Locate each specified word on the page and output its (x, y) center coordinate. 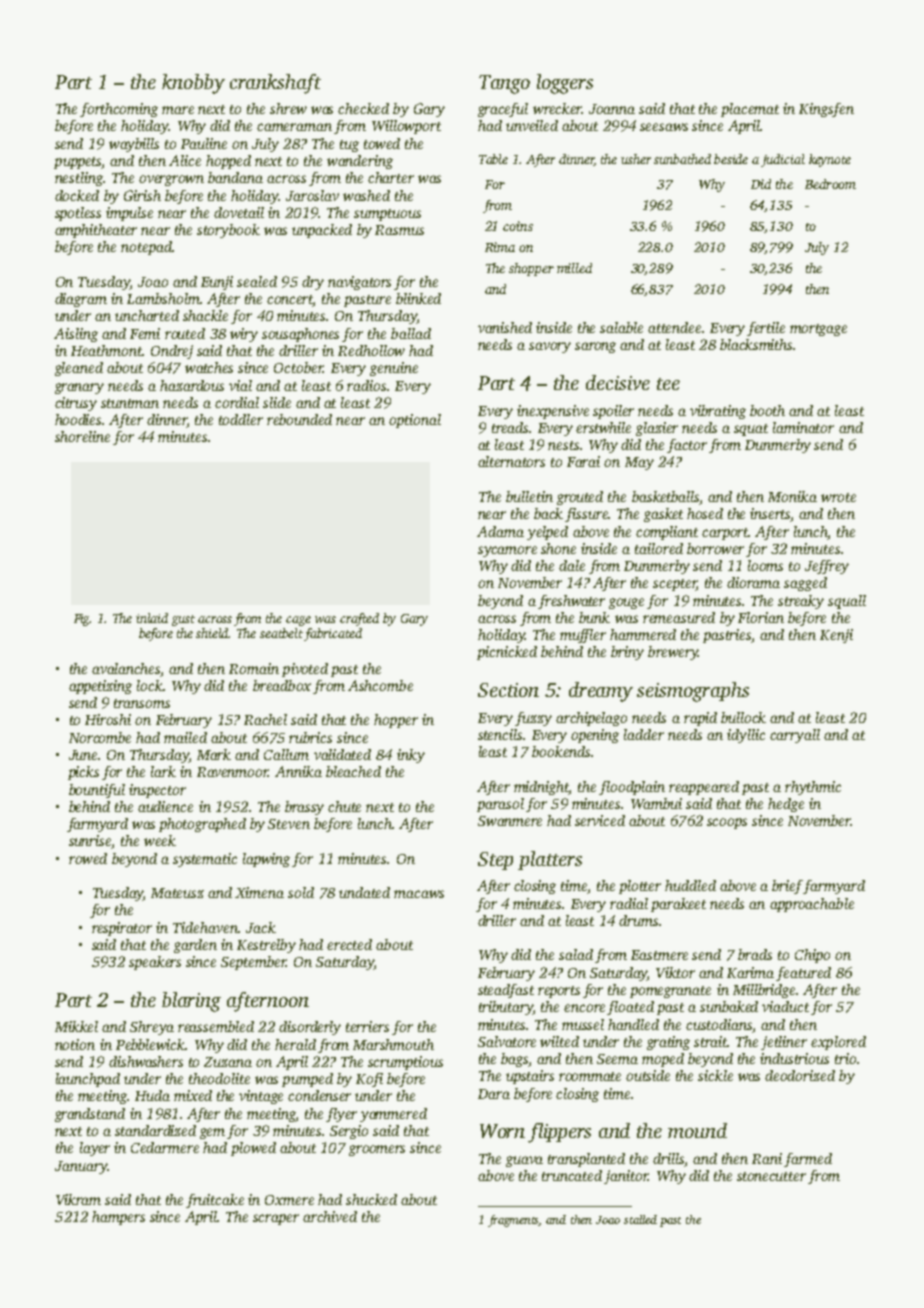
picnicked (507, 653)
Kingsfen (826, 110)
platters (550, 860)
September (253, 963)
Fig (82, 620)
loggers (565, 84)
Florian (761, 617)
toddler (241, 419)
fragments (513, 1221)
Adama (500, 531)
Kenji (836, 636)
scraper (276, 1219)
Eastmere (659, 955)
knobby (193, 84)
